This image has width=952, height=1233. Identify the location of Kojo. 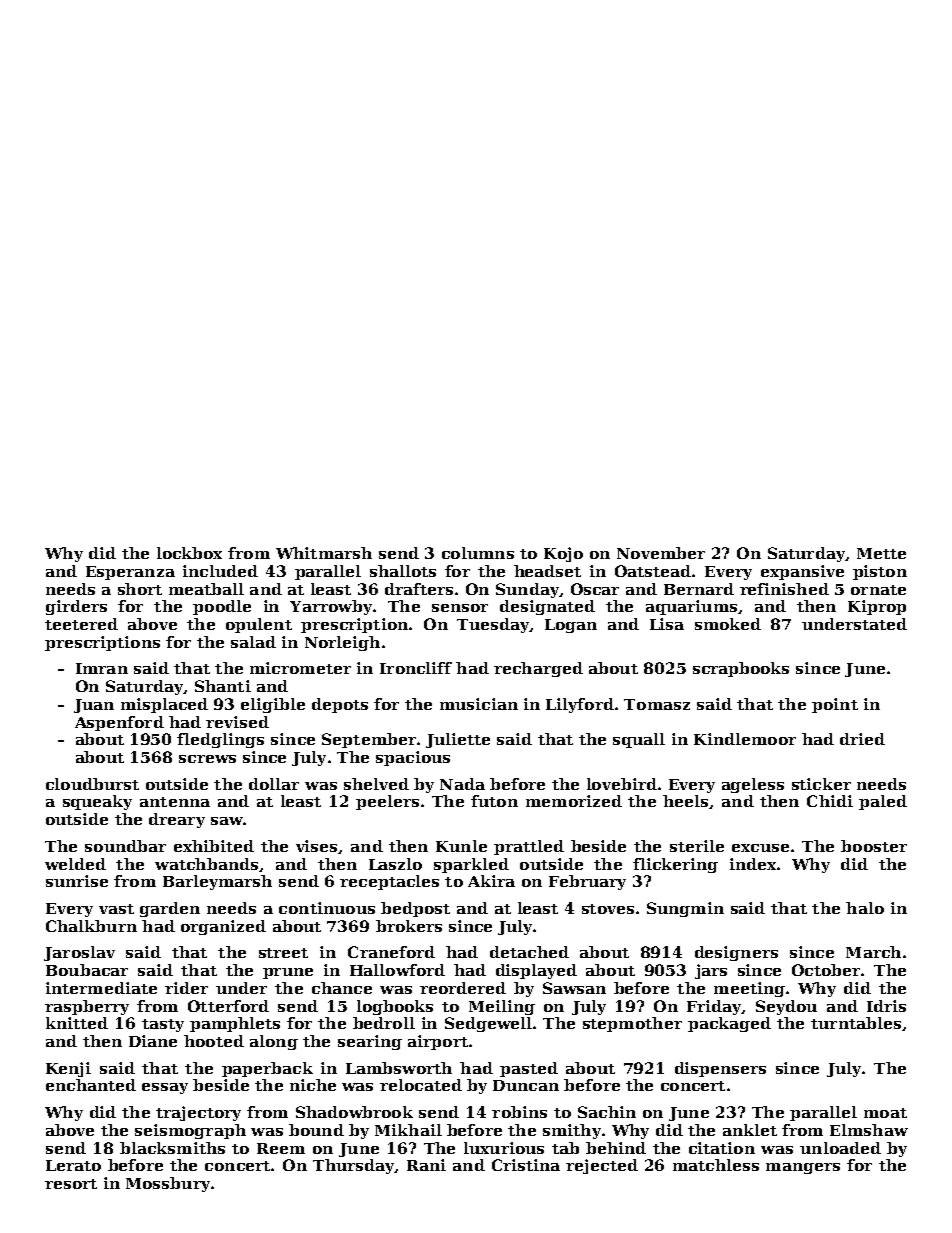
(563, 554).
